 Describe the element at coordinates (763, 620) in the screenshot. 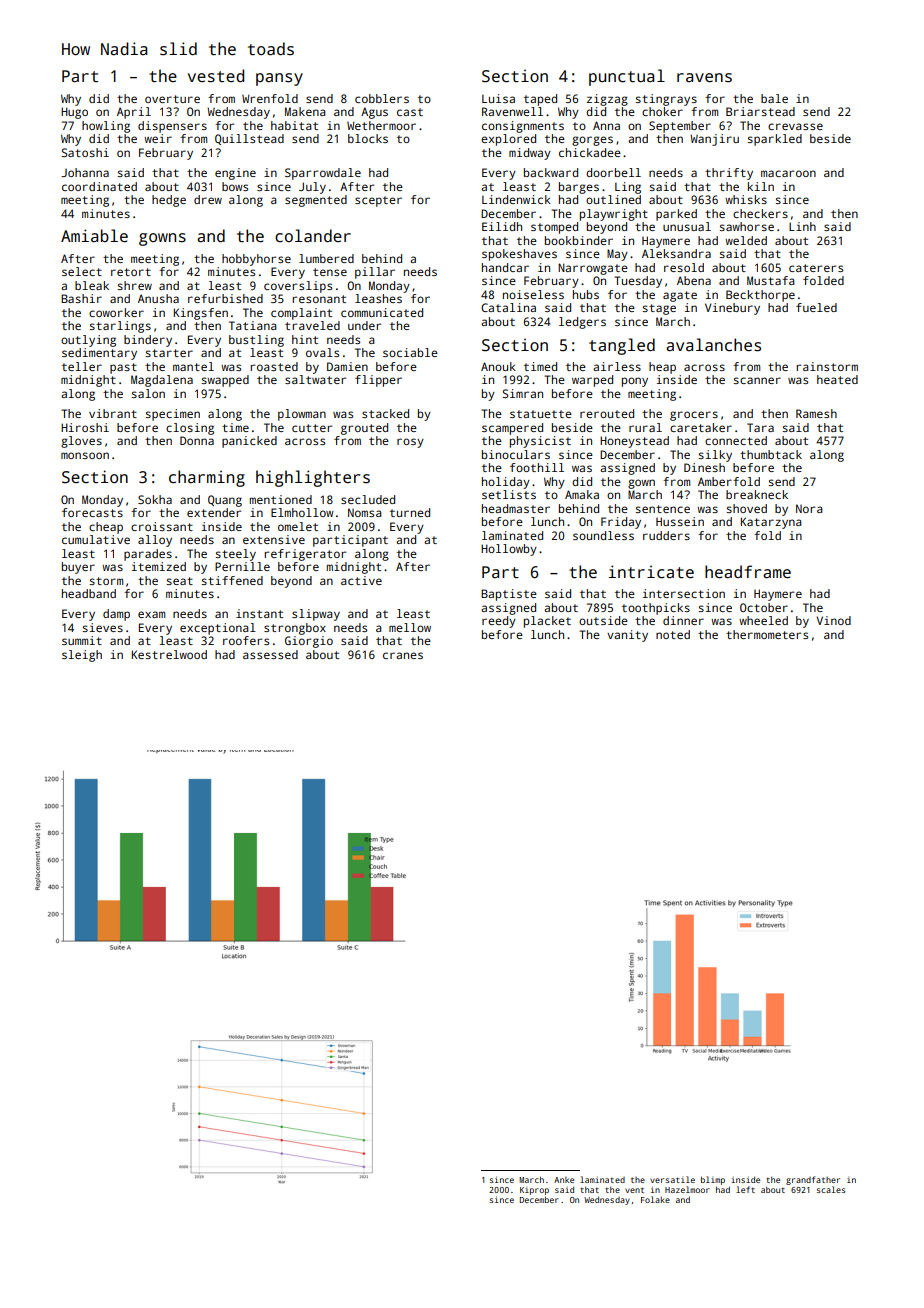

I see `wheeled` at that location.
